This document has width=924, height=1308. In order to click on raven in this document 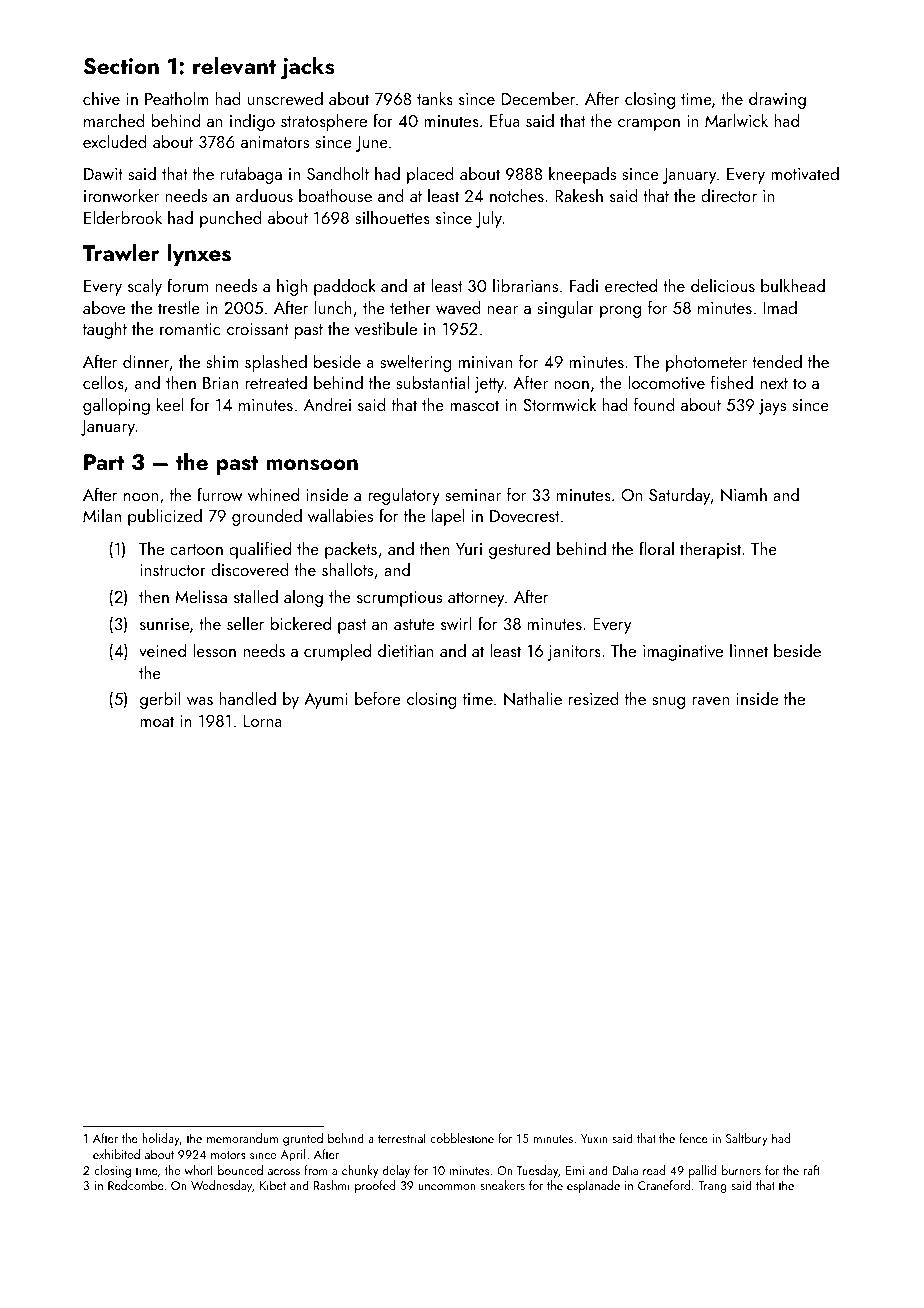, I will do `click(710, 701)`.
